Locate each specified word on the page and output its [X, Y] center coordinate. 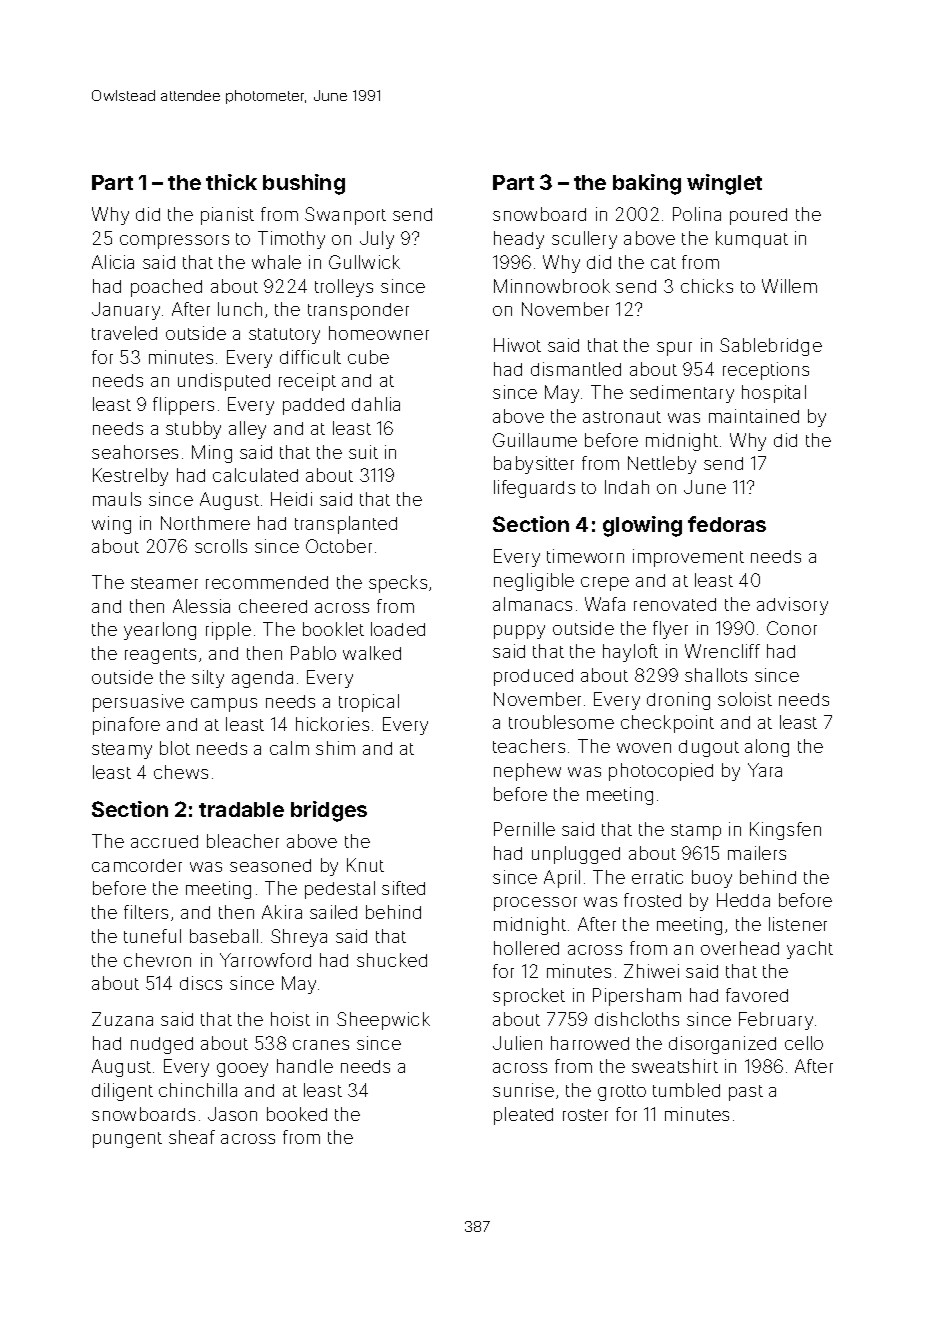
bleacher [243, 841]
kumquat [752, 239]
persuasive [138, 703]
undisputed [224, 382]
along [767, 748]
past [746, 1093]
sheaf [192, 1137]
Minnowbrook [552, 286]
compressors [174, 242]
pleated [523, 1116]
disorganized [722, 1045]
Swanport [345, 216]
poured [758, 216]
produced [533, 677]
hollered [526, 948]
